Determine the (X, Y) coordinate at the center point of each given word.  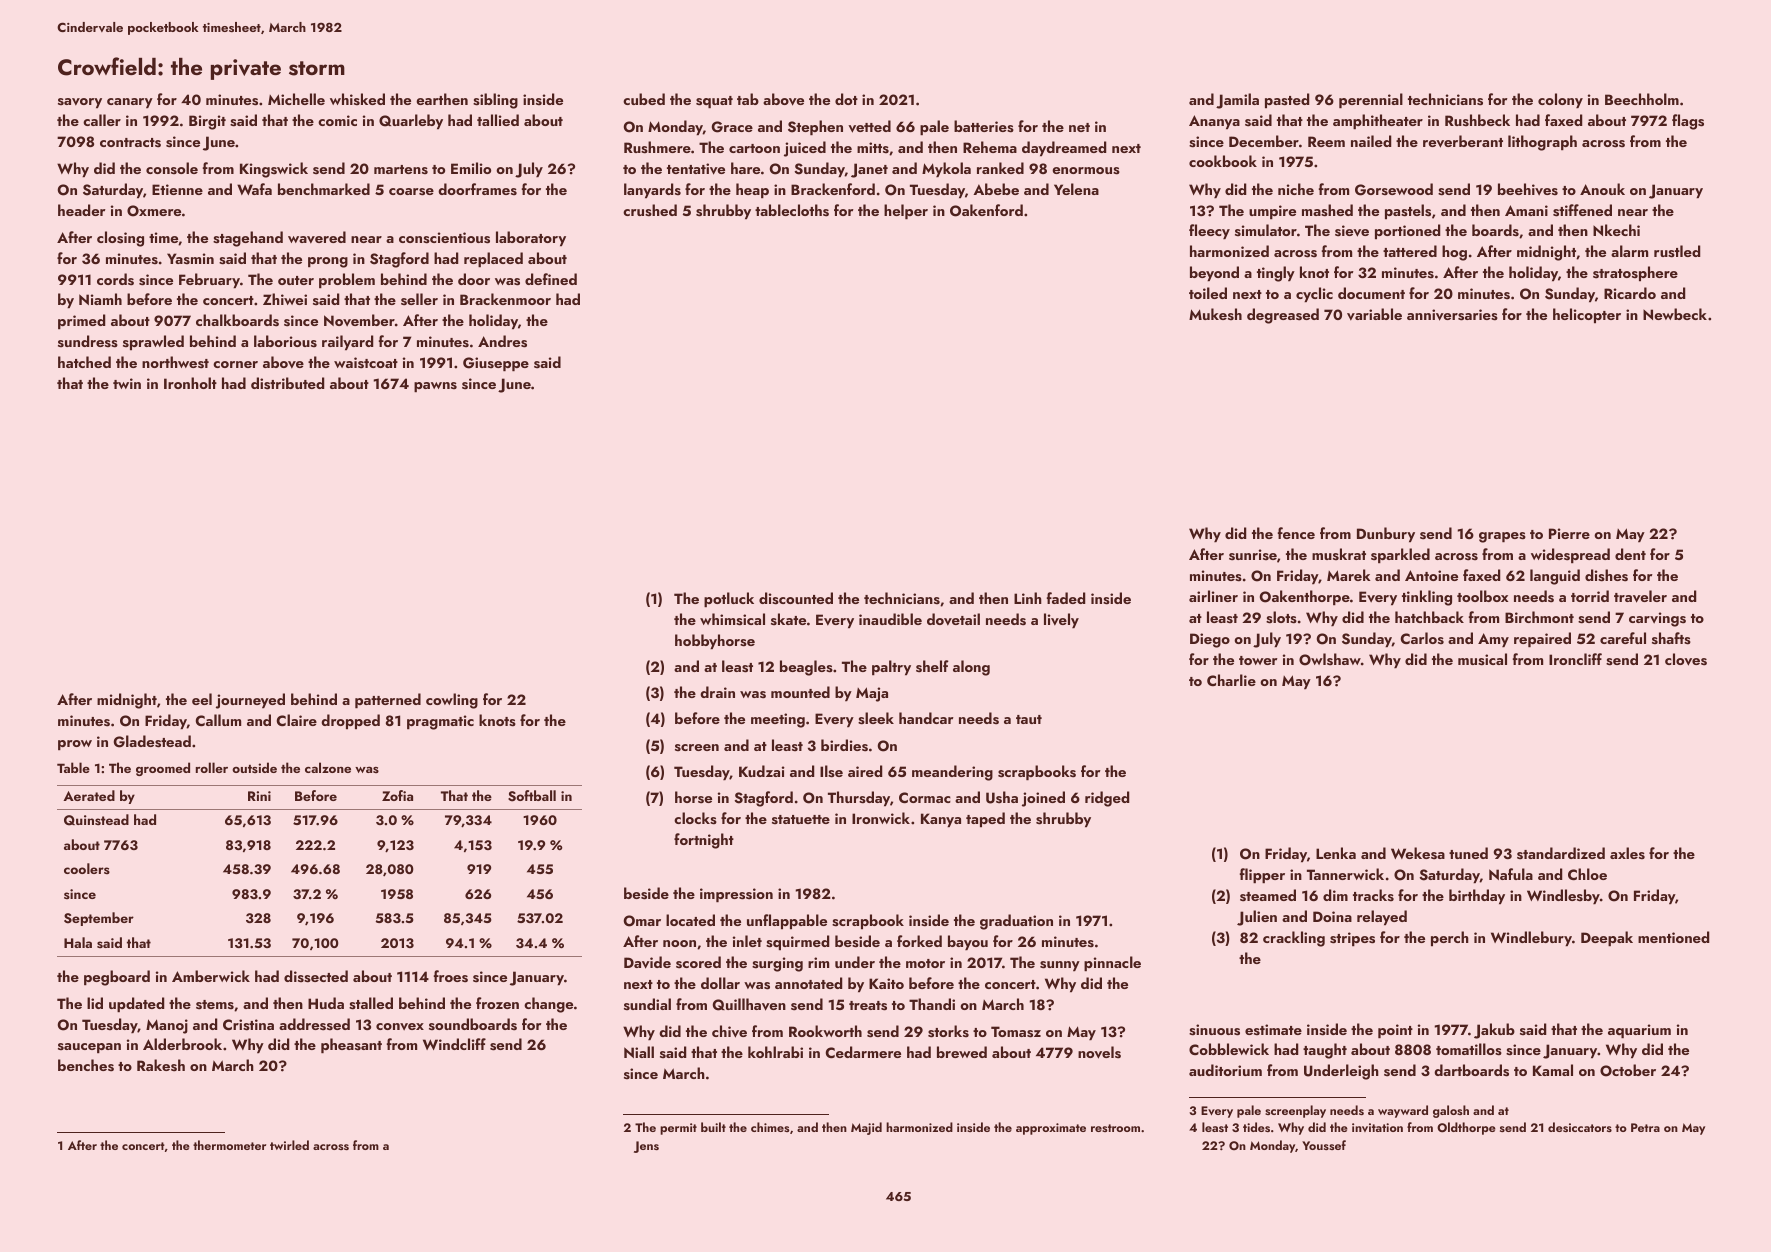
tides (1256, 1127)
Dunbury (1386, 534)
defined (551, 279)
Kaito (886, 983)
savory (80, 103)
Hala (78, 942)
